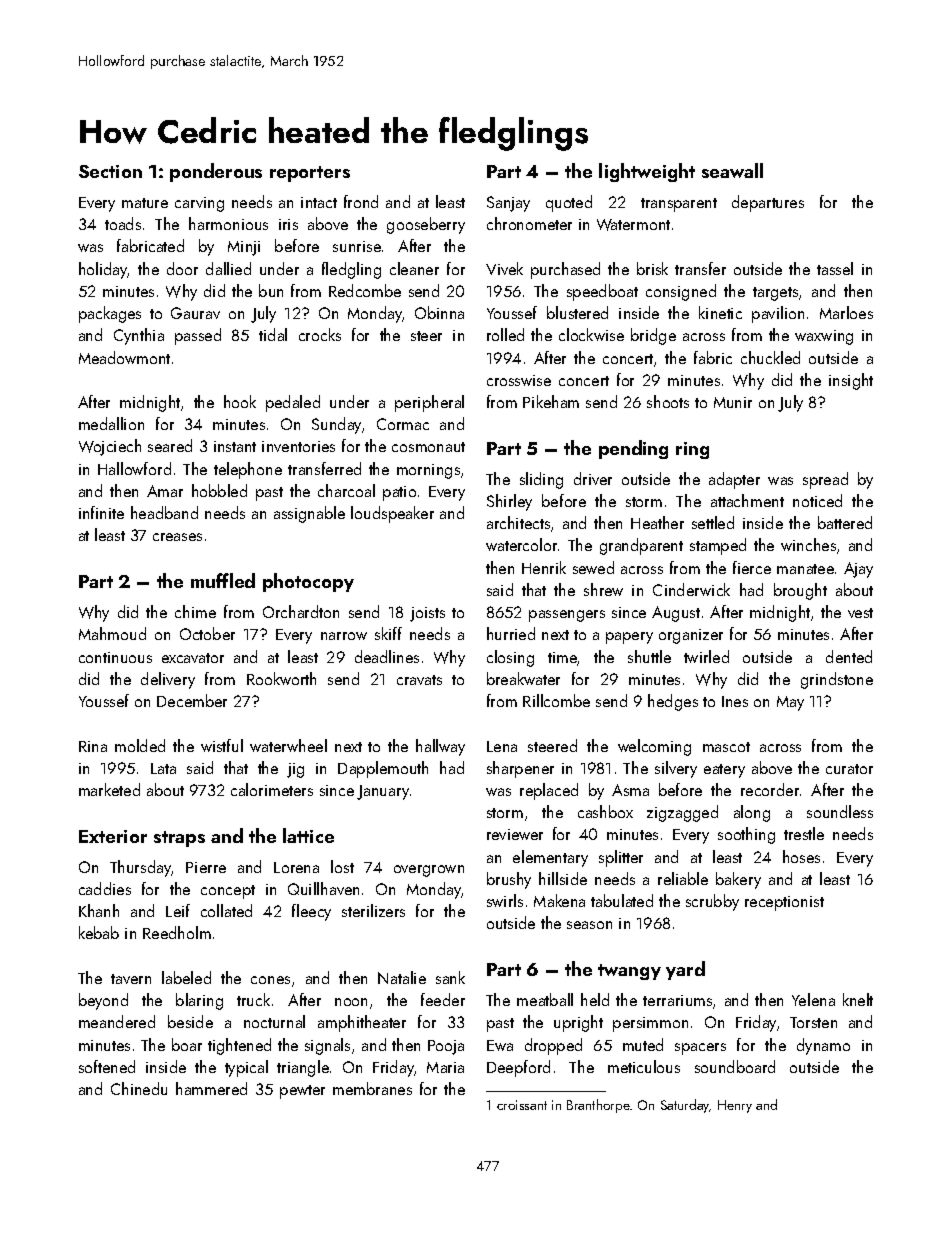  What do you see at coordinates (429, 403) in the screenshot?
I see `peripheral` at bounding box center [429, 403].
